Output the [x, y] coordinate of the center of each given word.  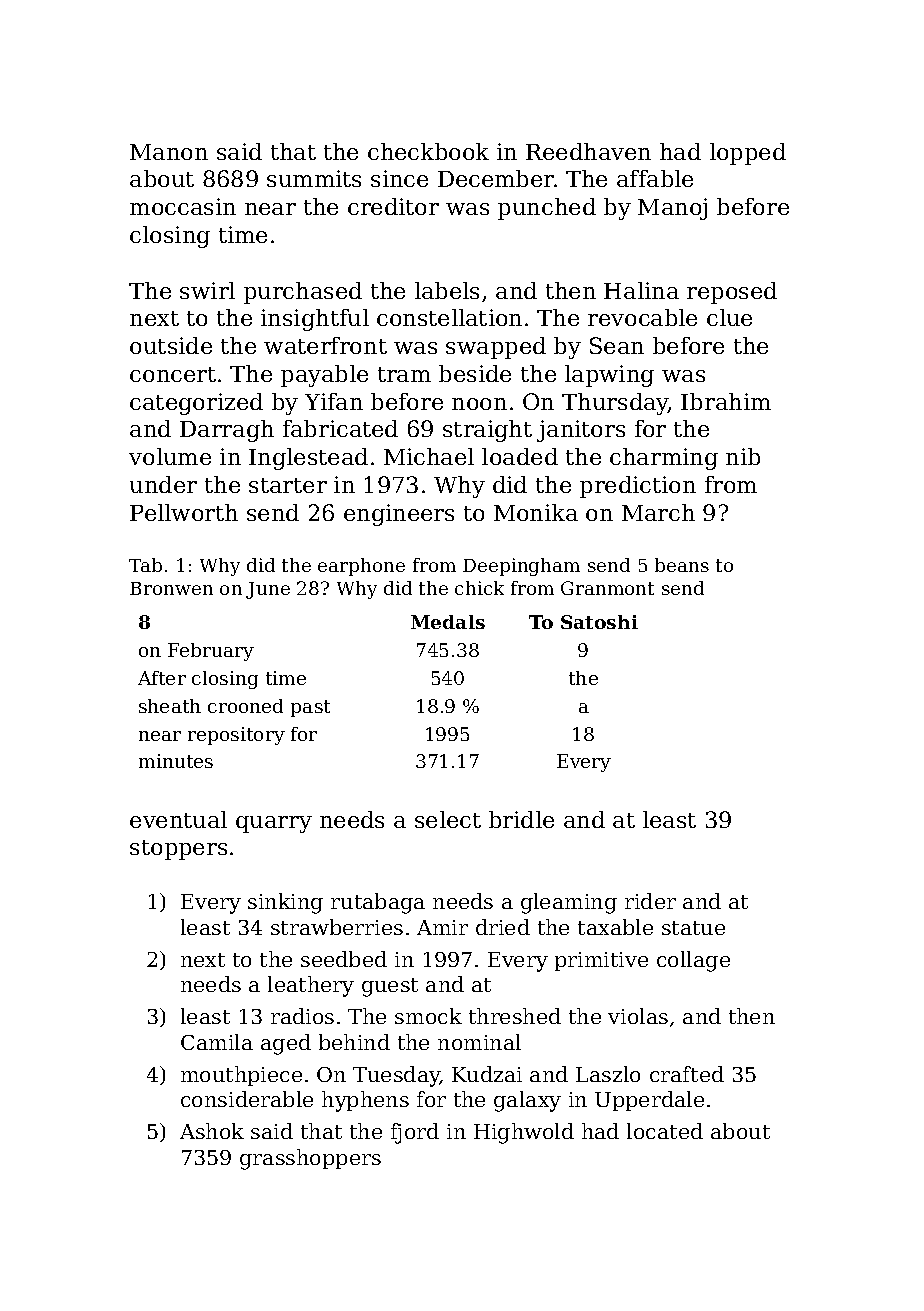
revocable [642, 317]
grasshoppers [310, 1159]
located [665, 1131]
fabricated [340, 428]
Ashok [212, 1131]
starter [288, 485]
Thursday [615, 404]
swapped [496, 348]
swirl [207, 290]
